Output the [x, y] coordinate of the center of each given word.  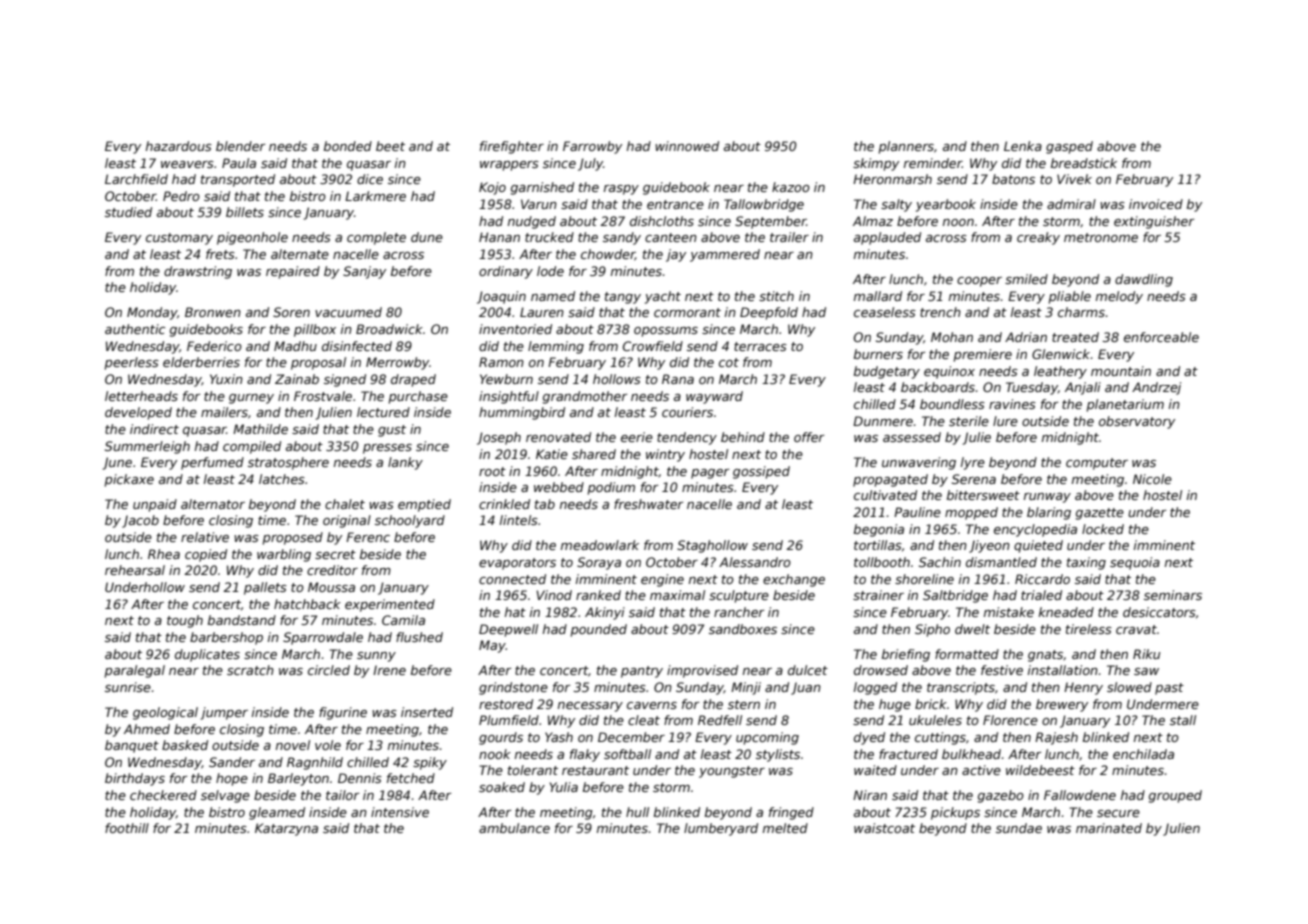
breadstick [1084, 163]
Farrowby [592, 147]
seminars [1173, 595]
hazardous [179, 146]
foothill [127, 828]
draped [413, 380]
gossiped [761, 472]
